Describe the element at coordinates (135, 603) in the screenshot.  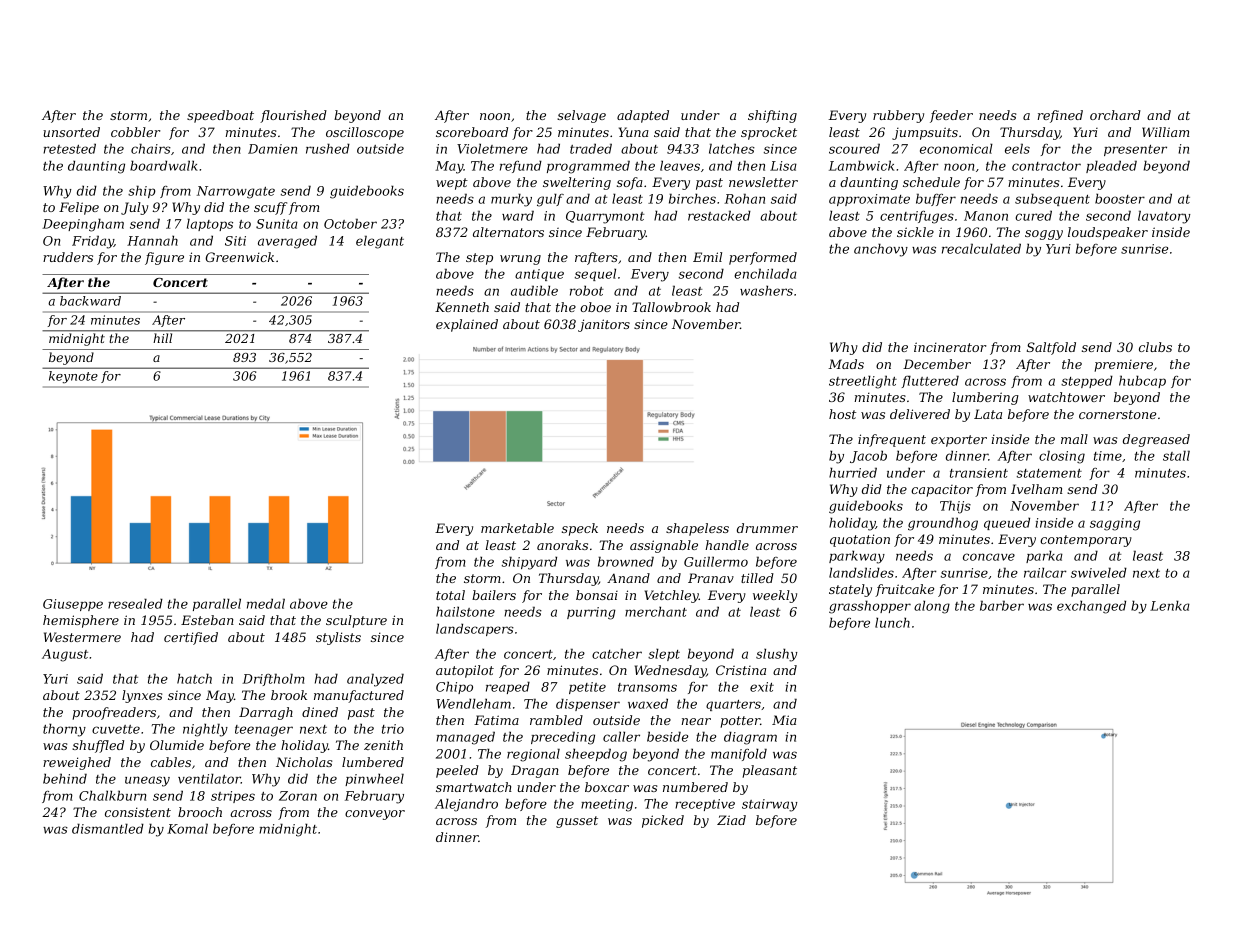
I see `resealed` at that location.
